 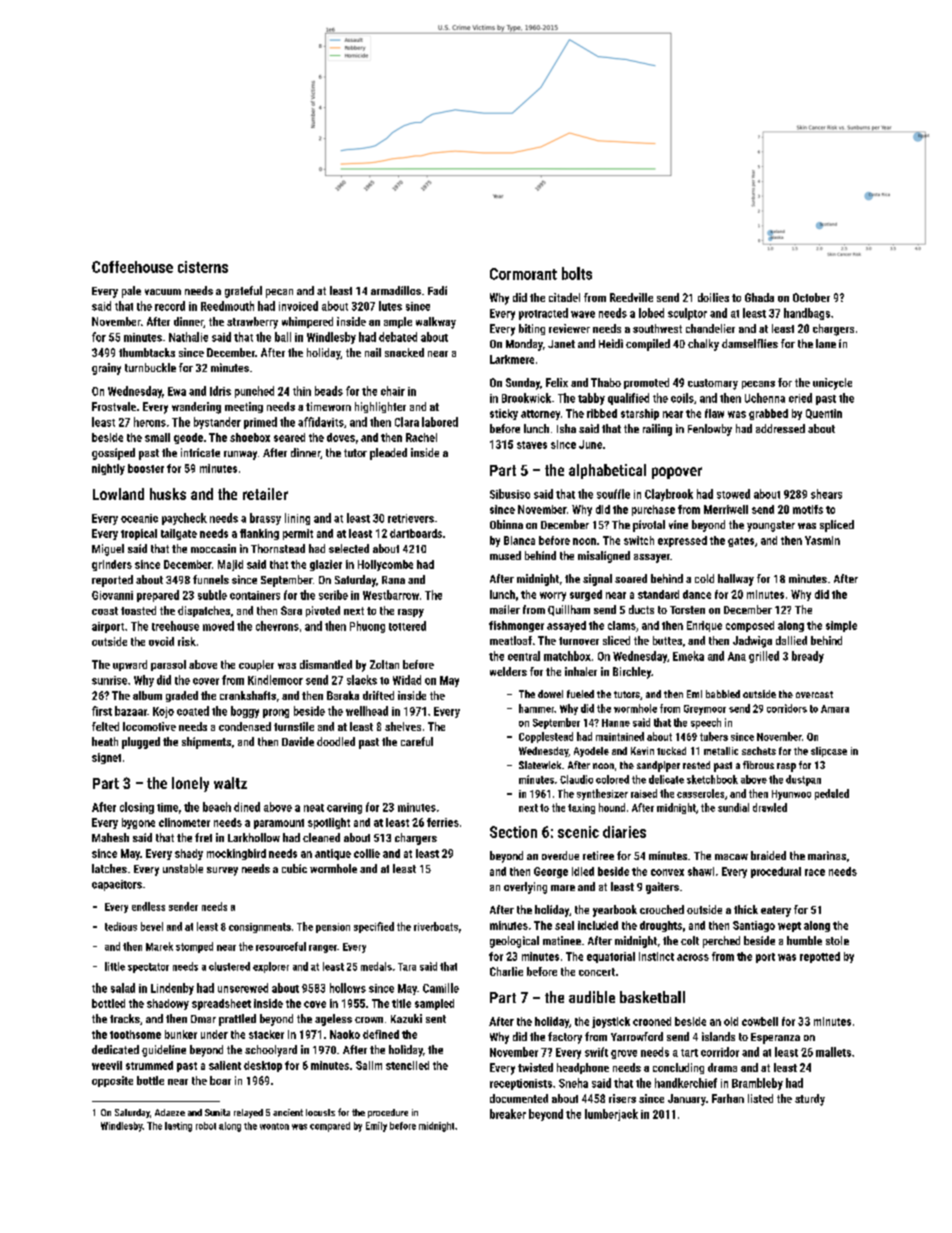 I want to click on thick, so click(x=746, y=909).
